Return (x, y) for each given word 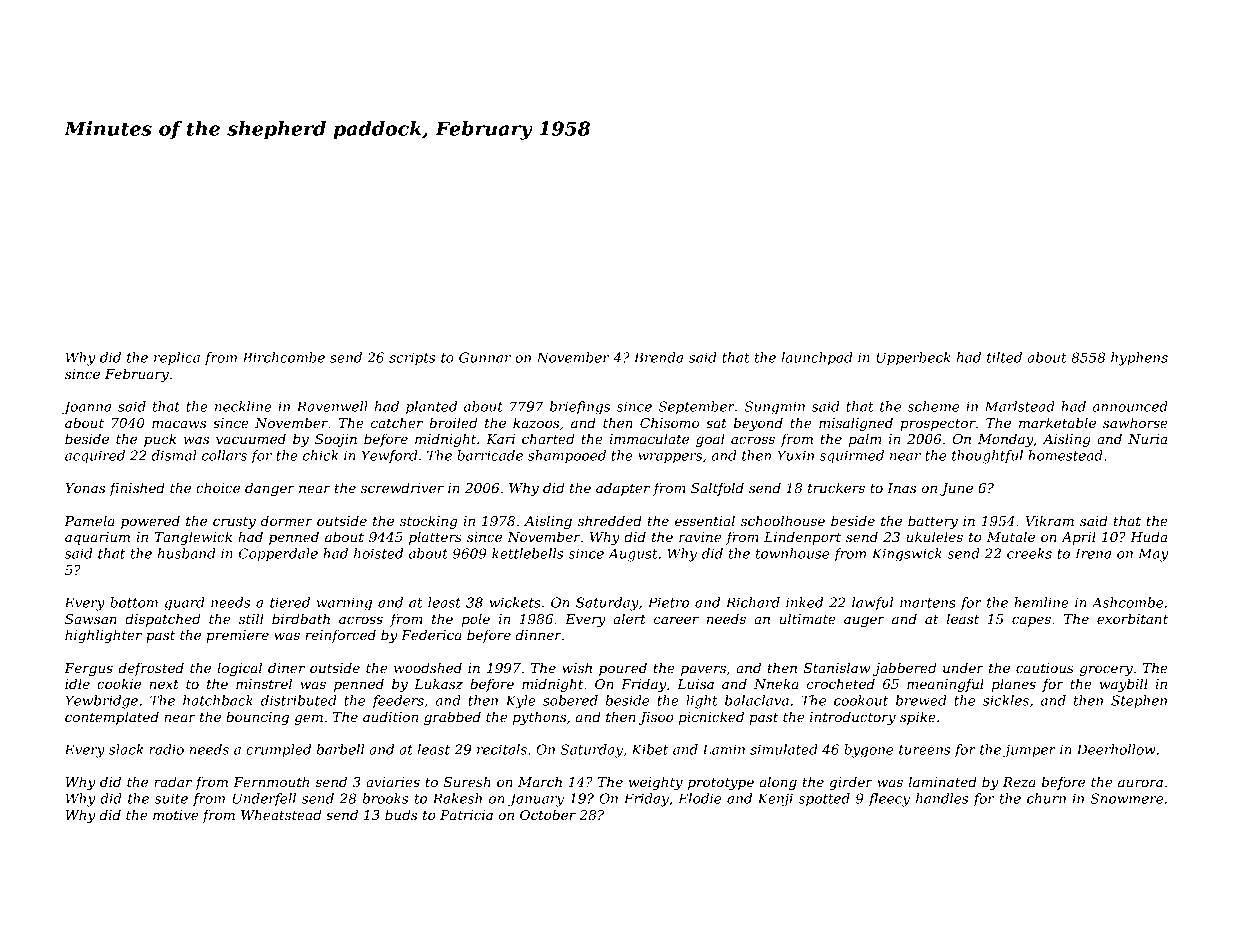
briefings (580, 408)
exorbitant (1132, 618)
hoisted (378, 553)
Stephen (1139, 701)
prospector (938, 425)
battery (933, 522)
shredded (610, 520)
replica (177, 358)
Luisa (695, 684)
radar (173, 781)
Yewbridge (102, 702)
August (633, 555)
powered (150, 522)
